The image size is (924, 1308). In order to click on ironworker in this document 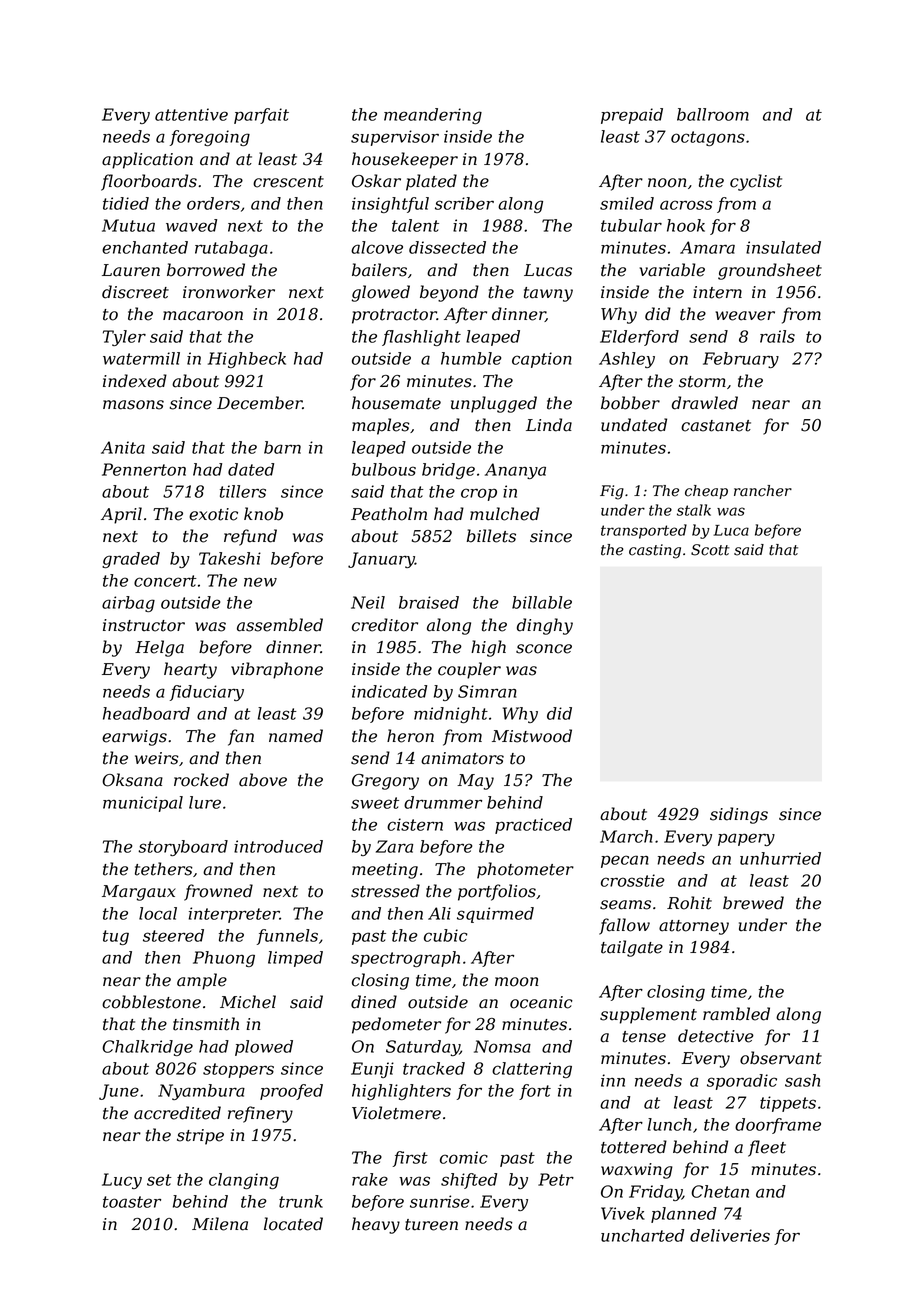, I will do `click(229, 292)`.
